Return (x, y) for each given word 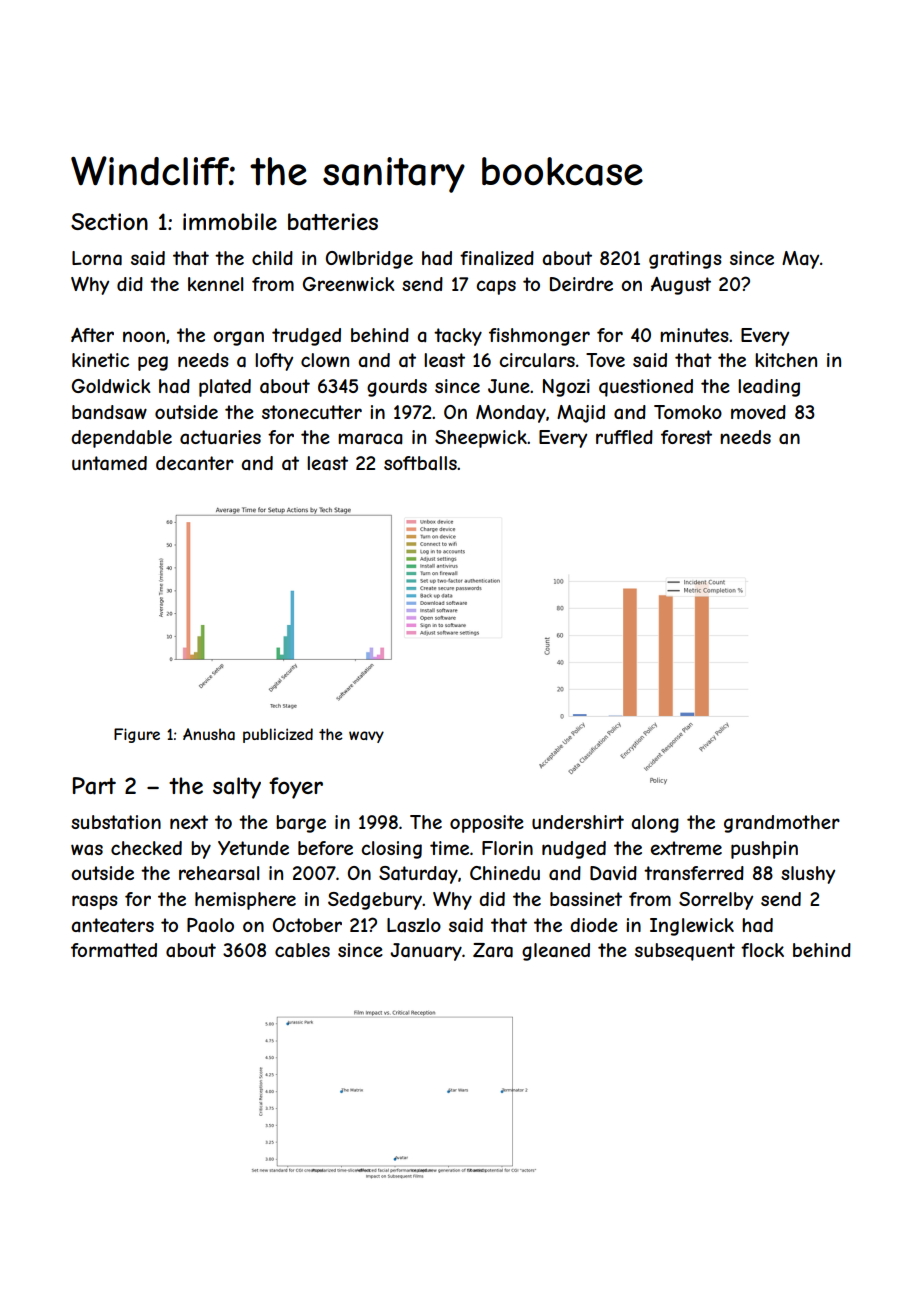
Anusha (209, 734)
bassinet (586, 899)
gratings (685, 260)
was (87, 849)
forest (686, 437)
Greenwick (348, 284)
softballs (420, 463)
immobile (230, 221)
